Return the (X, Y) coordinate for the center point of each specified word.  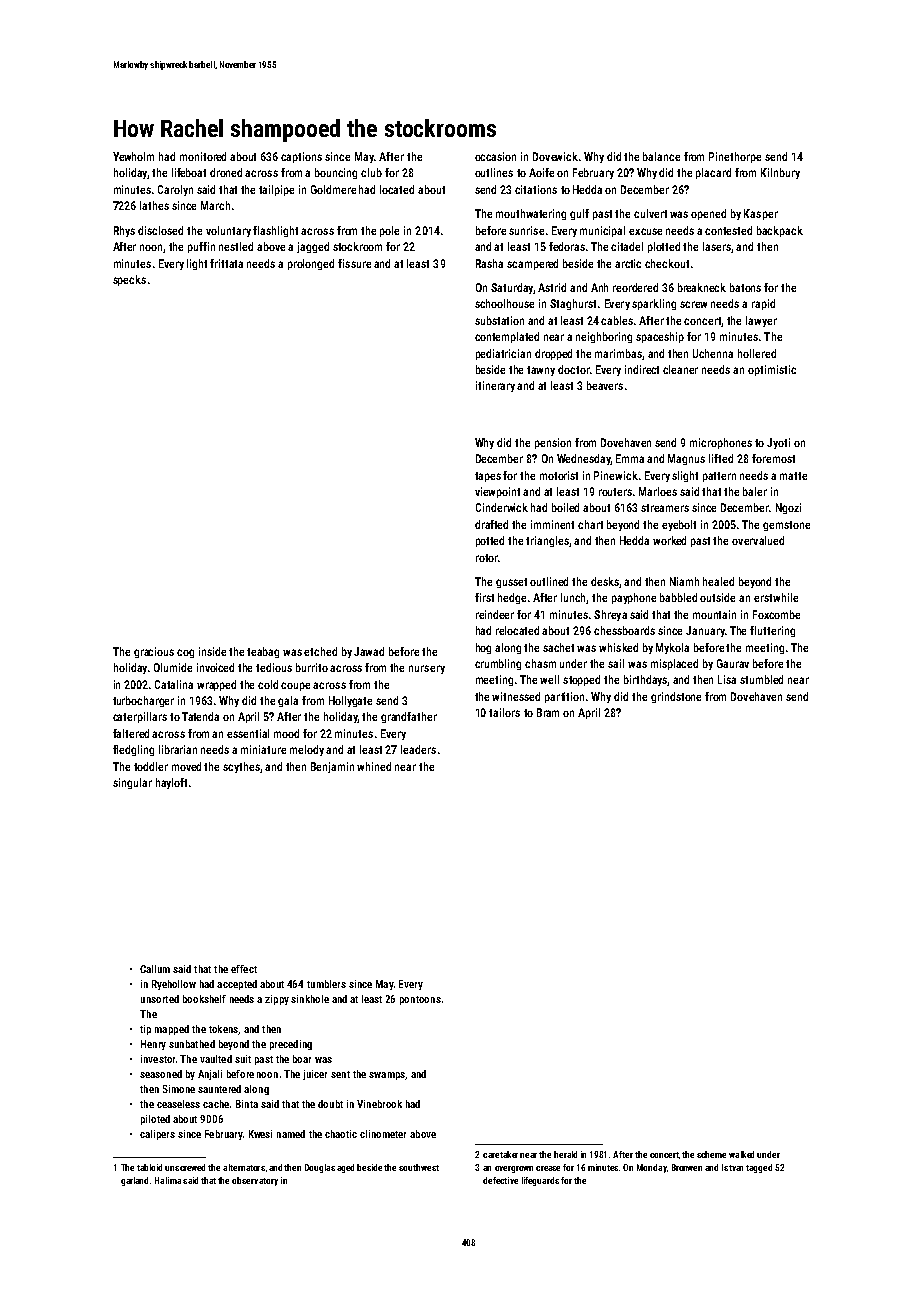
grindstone (676, 697)
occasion (495, 156)
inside (212, 651)
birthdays (646, 680)
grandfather (409, 717)
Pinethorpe (735, 157)
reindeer (495, 614)
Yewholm (133, 156)
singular (132, 783)
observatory (255, 1181)
